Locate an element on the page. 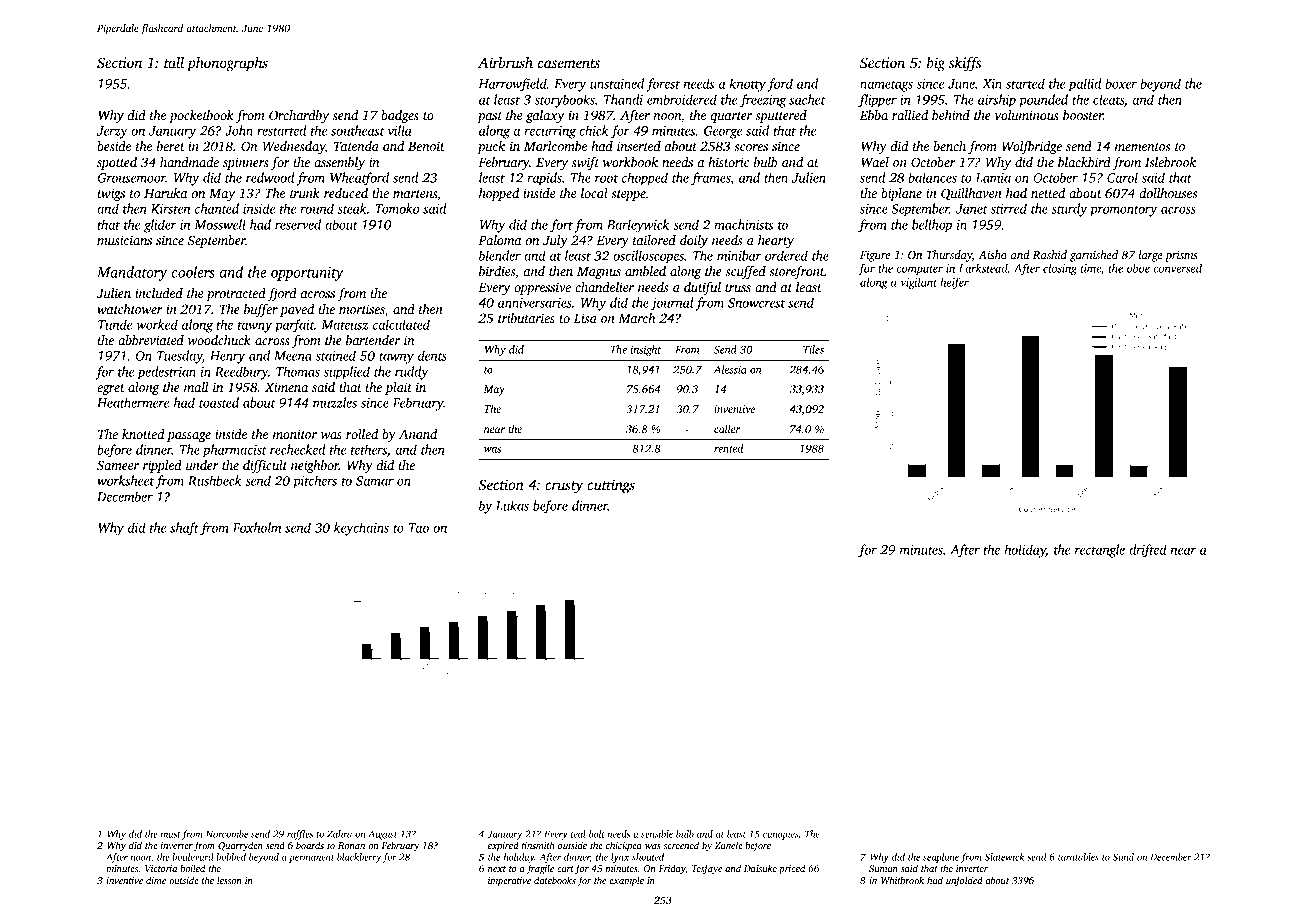  oboe is located at coordinates (1138, 268).
